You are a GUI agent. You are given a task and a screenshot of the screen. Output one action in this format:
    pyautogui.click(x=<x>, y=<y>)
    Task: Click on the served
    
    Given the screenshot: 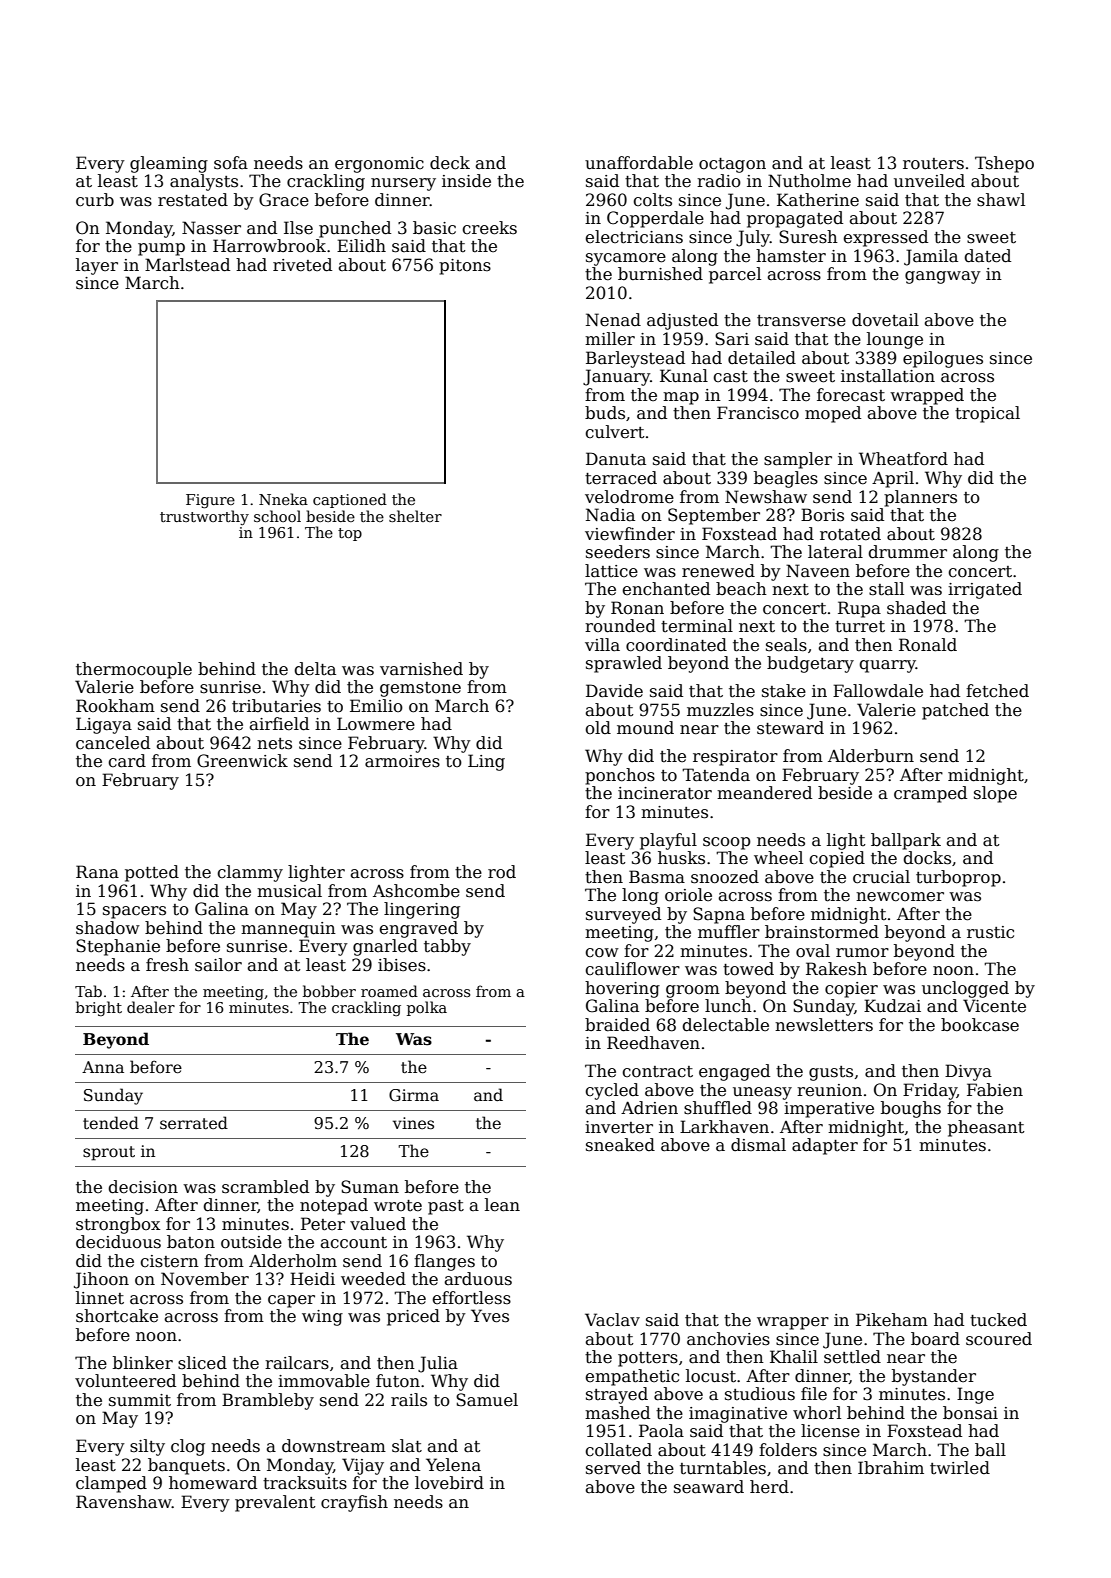 What is the action you would take?
    pyautogui.click(x=613, y=1468)
